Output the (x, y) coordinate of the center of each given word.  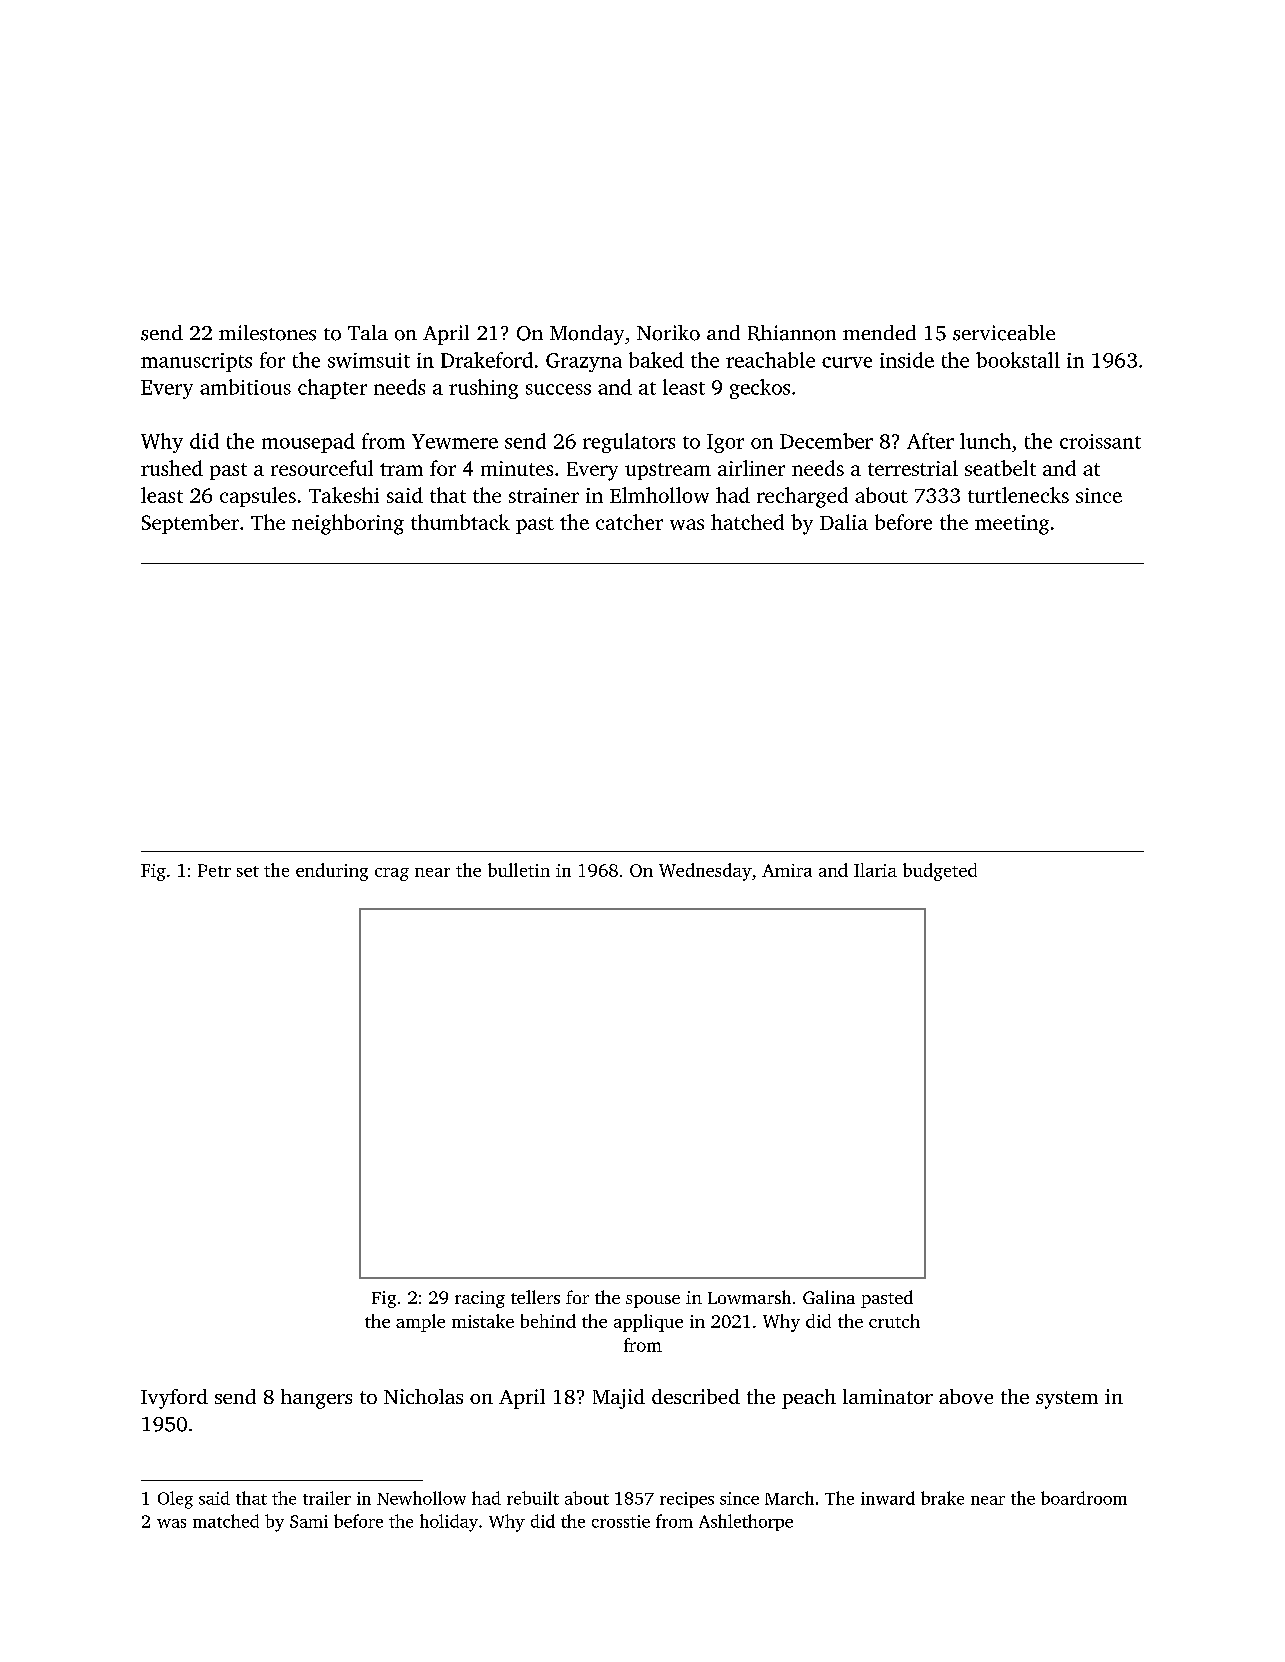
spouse (653, 1301)
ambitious (245, 387)
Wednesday (705, 872)
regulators (629, 443)
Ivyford (174, 1399)
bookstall (1018, 360)
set (248, 871)
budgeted (940, 872)
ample (420, 1323)
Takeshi (344, 495)
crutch (894, 1321)
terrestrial (913, 468)
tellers (535, 1297)
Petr (214, 870)
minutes (517, 468)
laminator (888, 1396)
